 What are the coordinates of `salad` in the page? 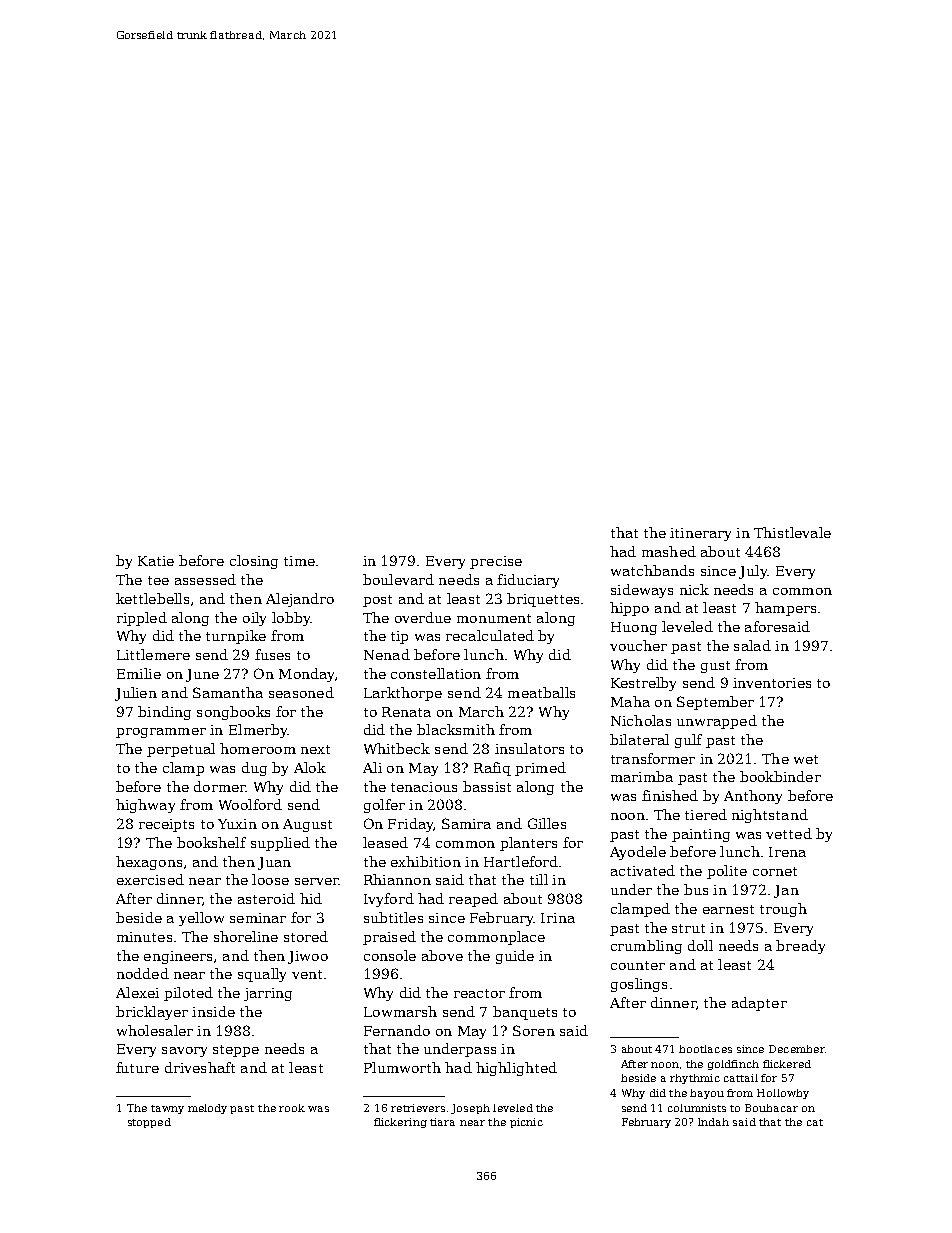 It's located at (752, 645).
